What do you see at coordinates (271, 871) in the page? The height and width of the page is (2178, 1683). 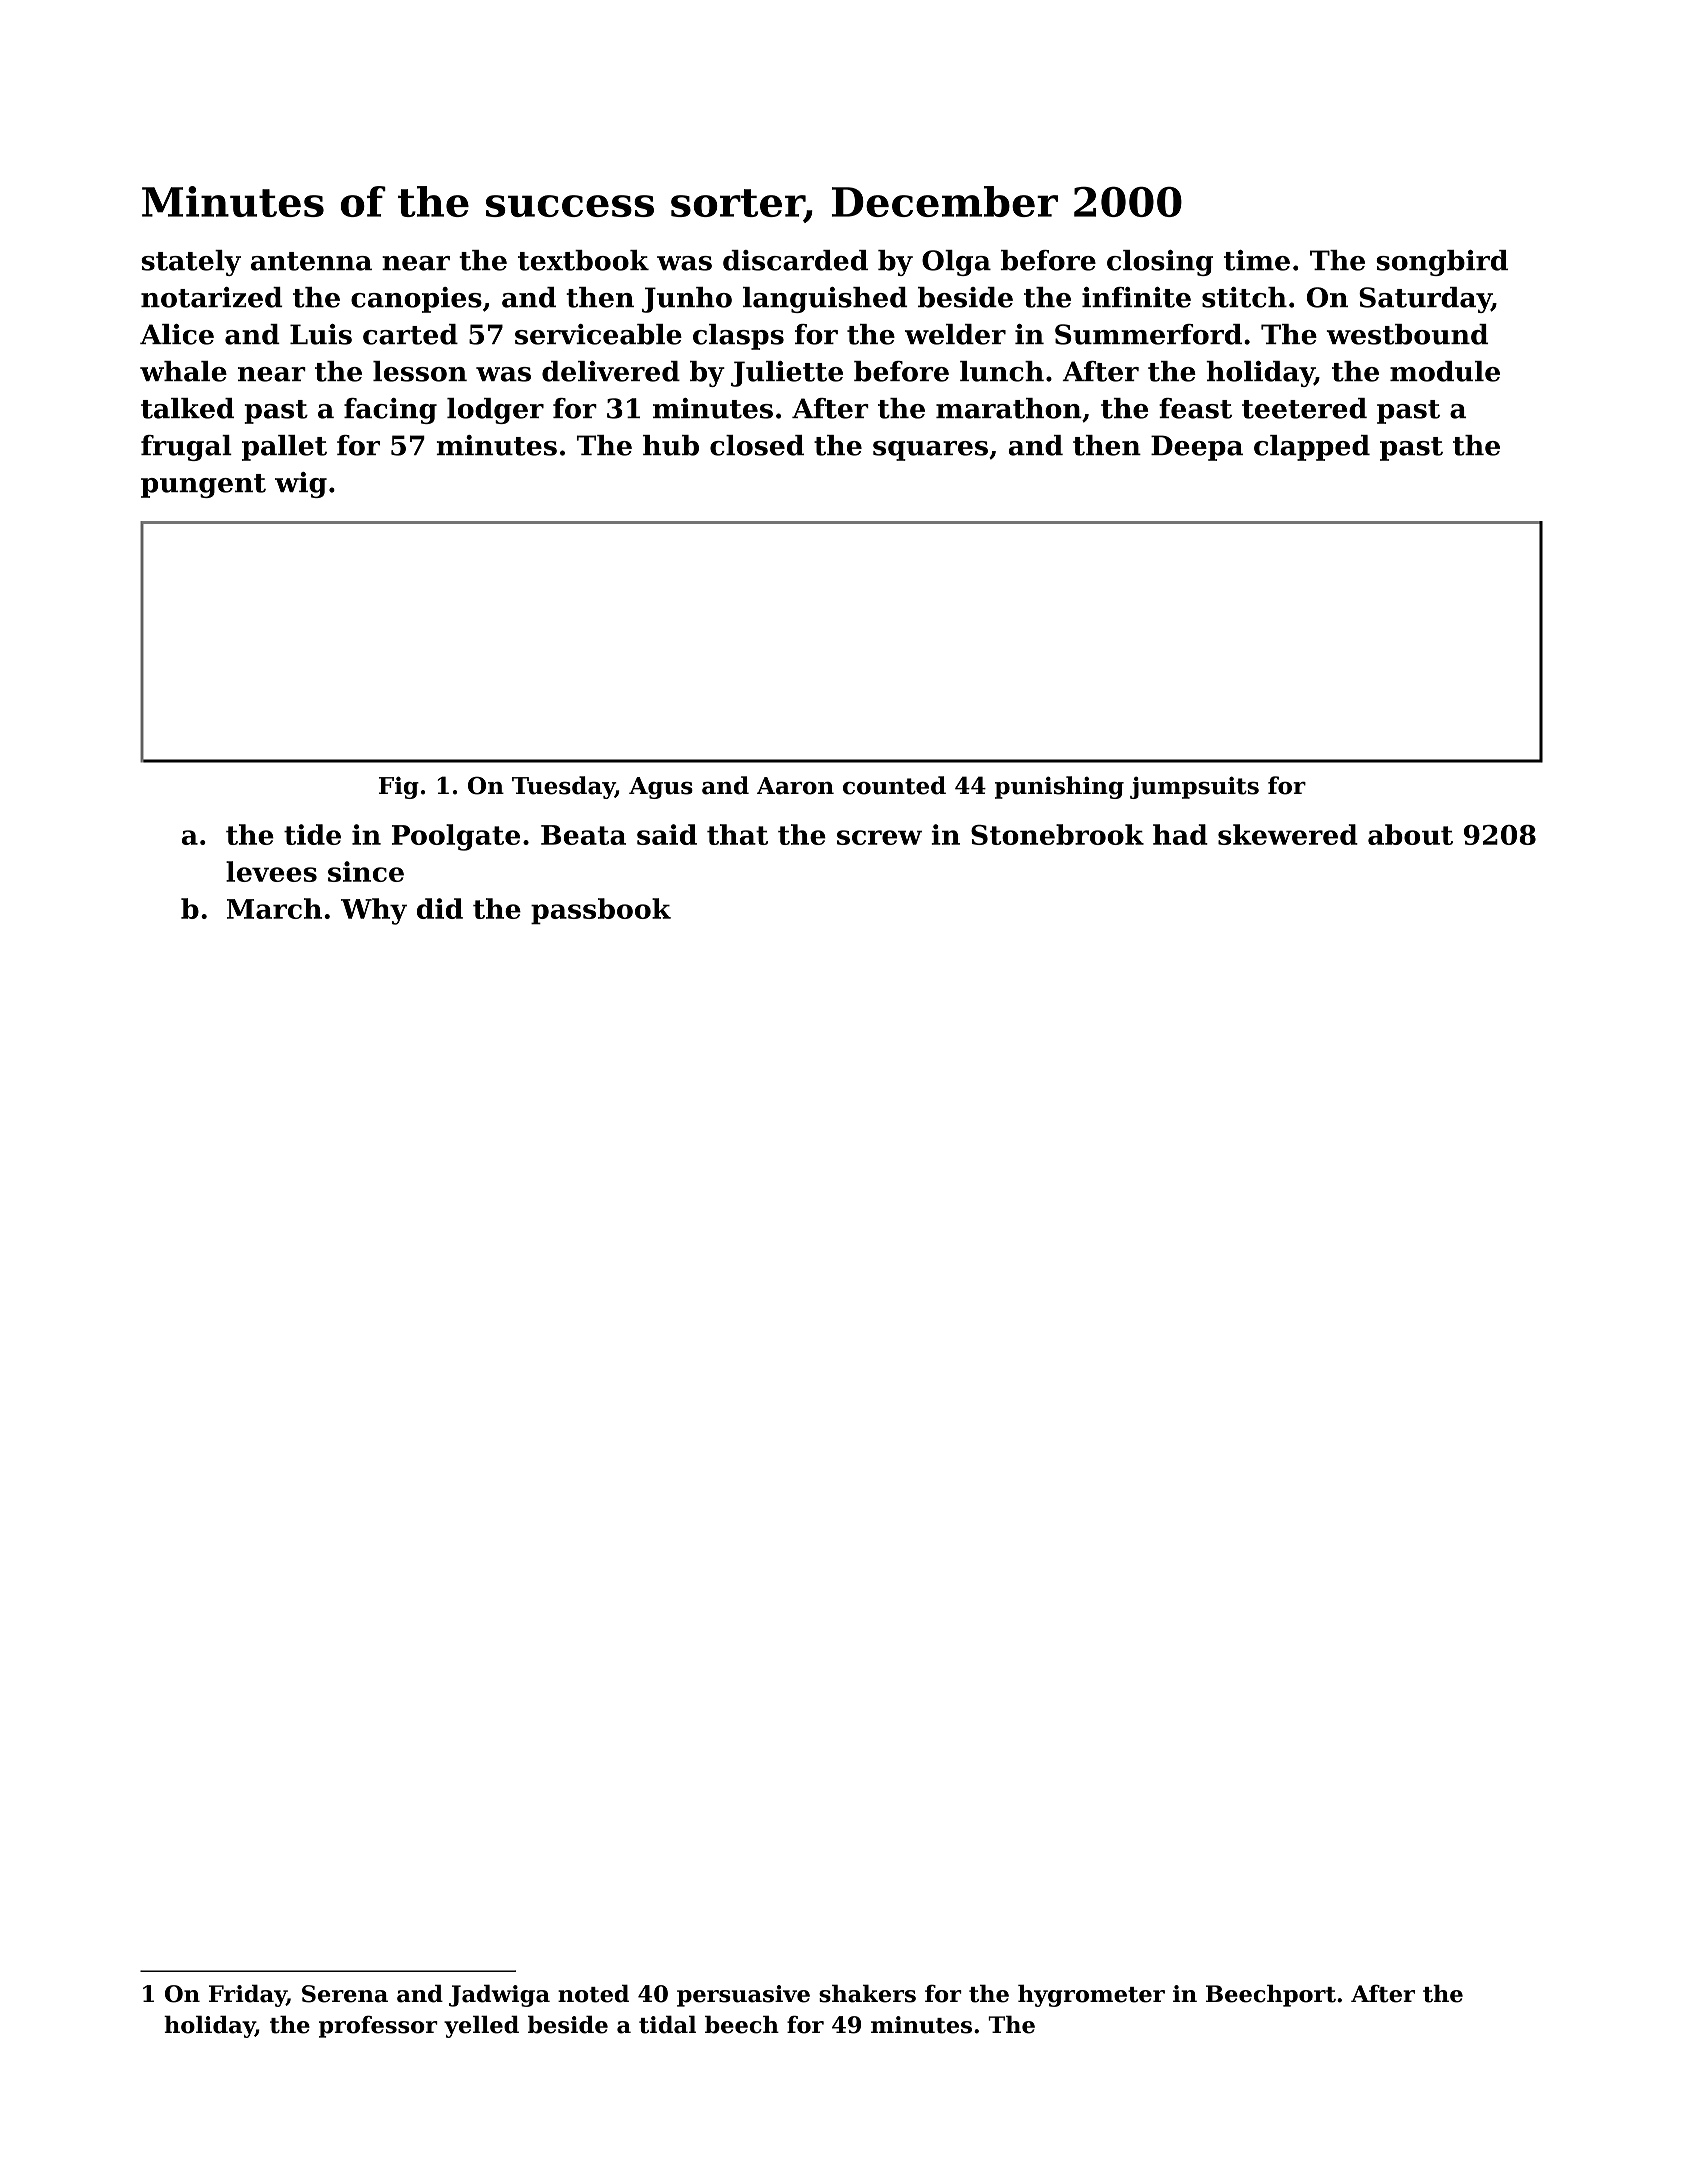 I see `levees` at bounding box center [271, 871].
